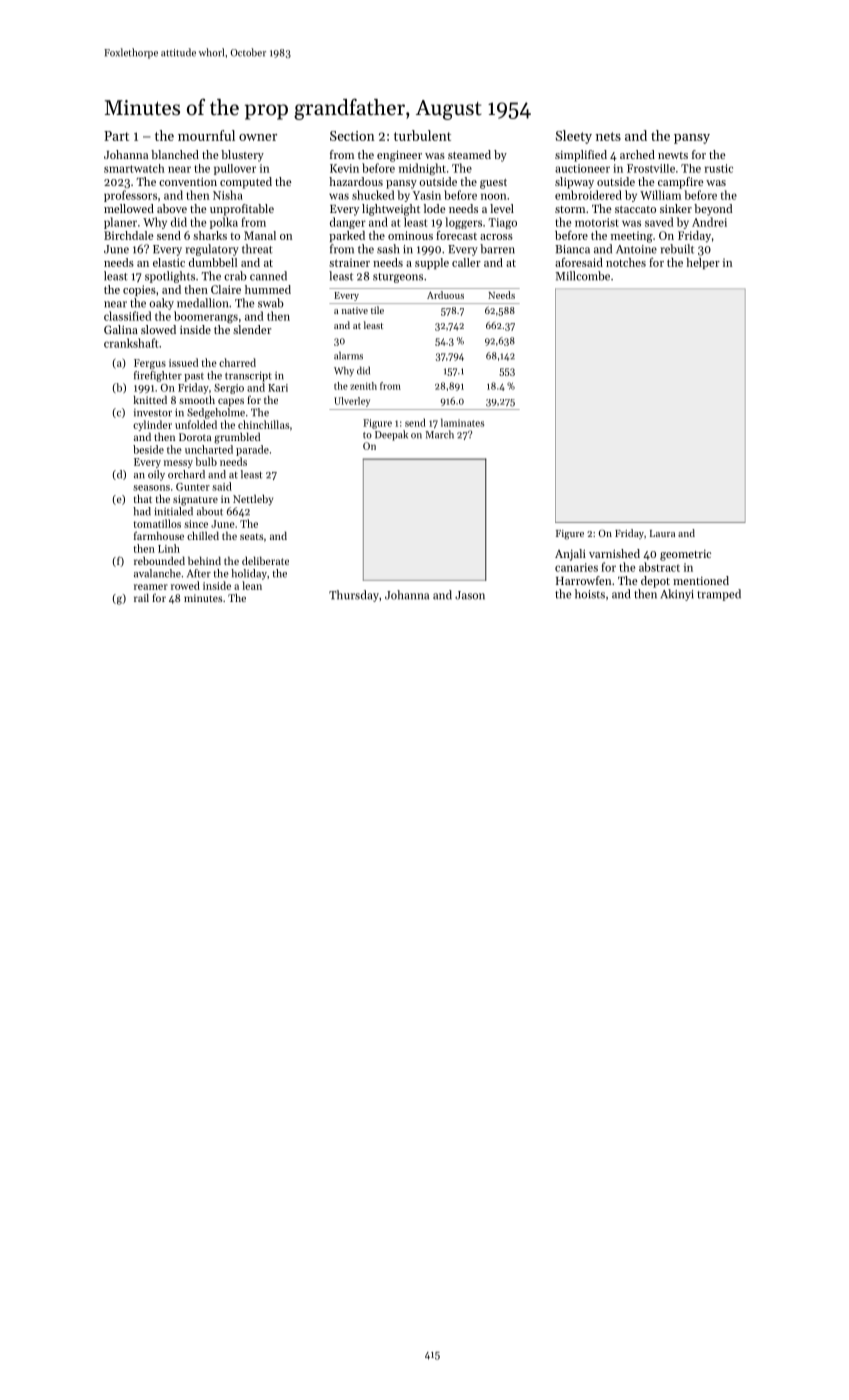 The height and width of the page is (1400, 849). Describe the element at coordinates (470, 595) in the page. I see `Jason` at that location.
